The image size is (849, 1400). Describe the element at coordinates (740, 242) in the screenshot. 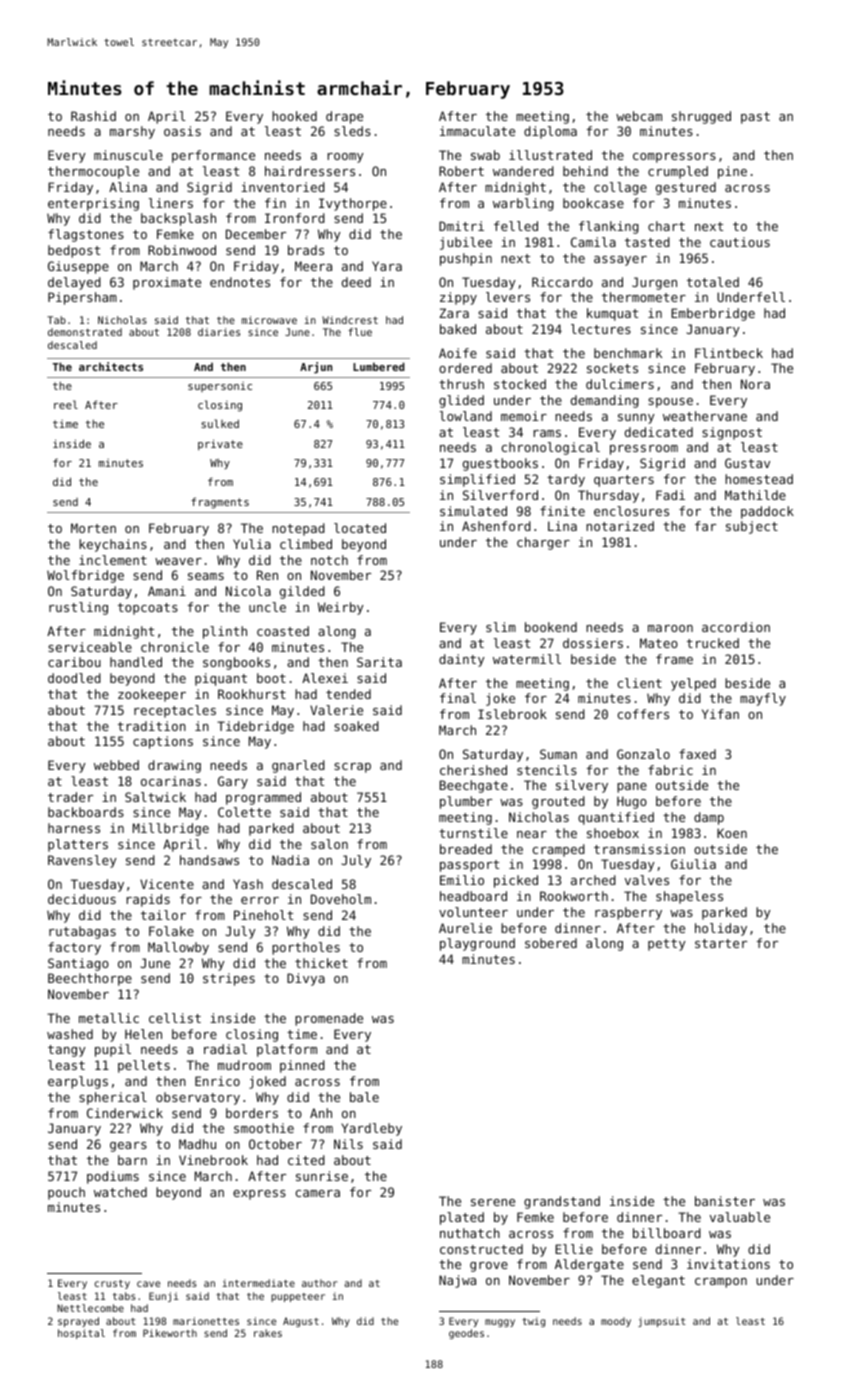

I see `cautious` at that location.
